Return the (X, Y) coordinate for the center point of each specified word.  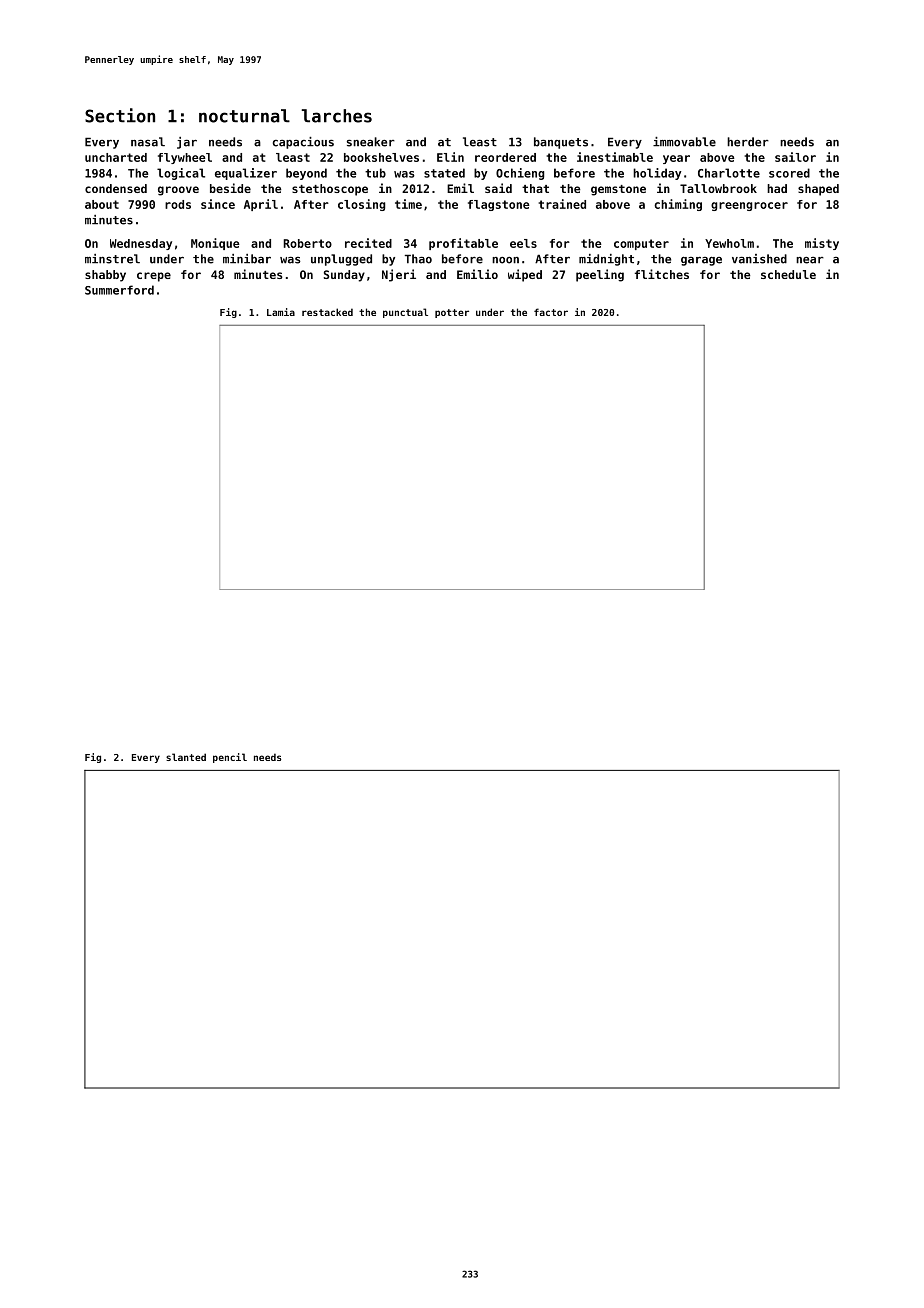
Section (120, 115)
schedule (788, 274)
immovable (684, 142)
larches (336, 116)
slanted (186, 757)
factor (551, 312)
